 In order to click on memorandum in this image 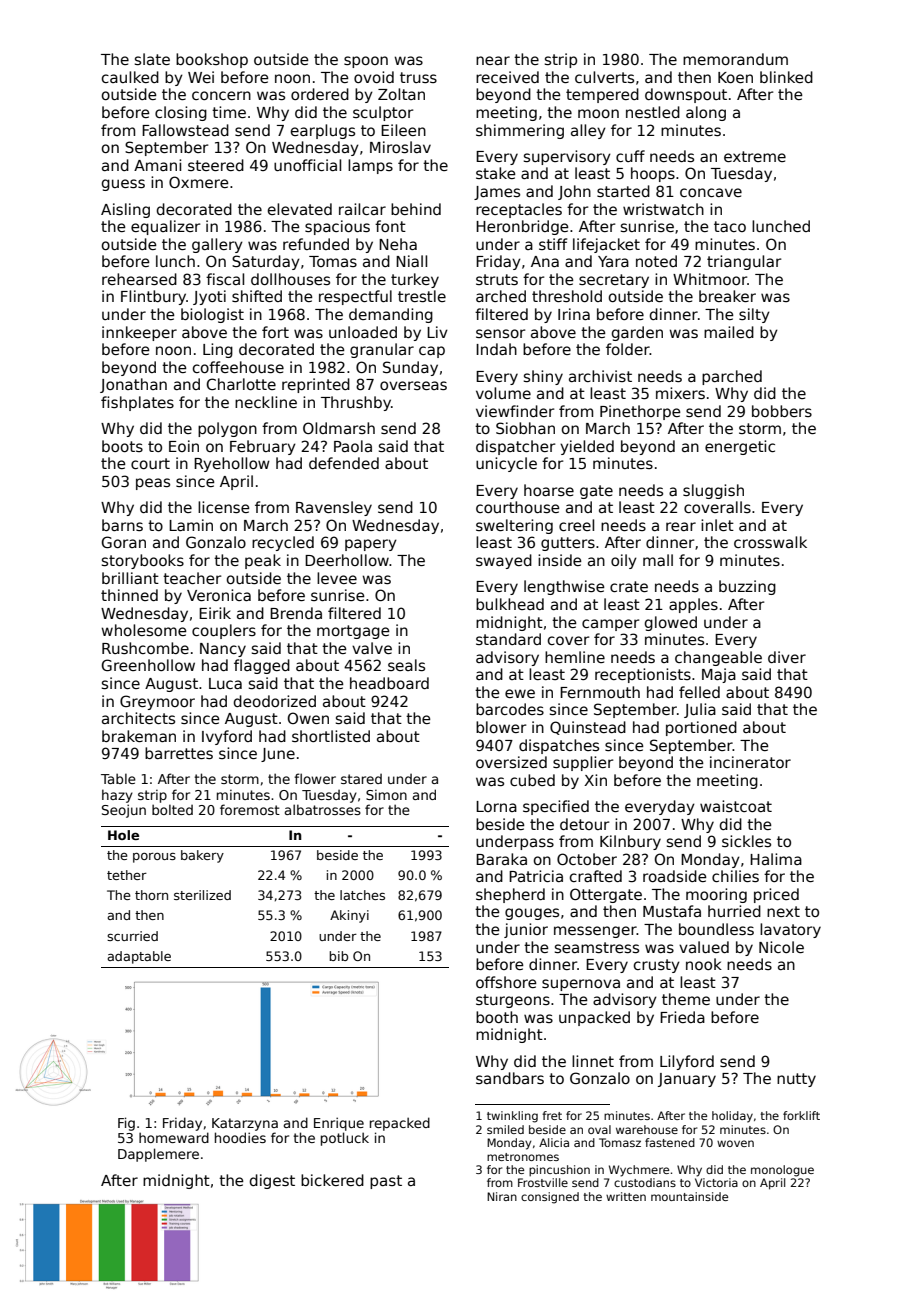, I will do `click(735, 59)`.
